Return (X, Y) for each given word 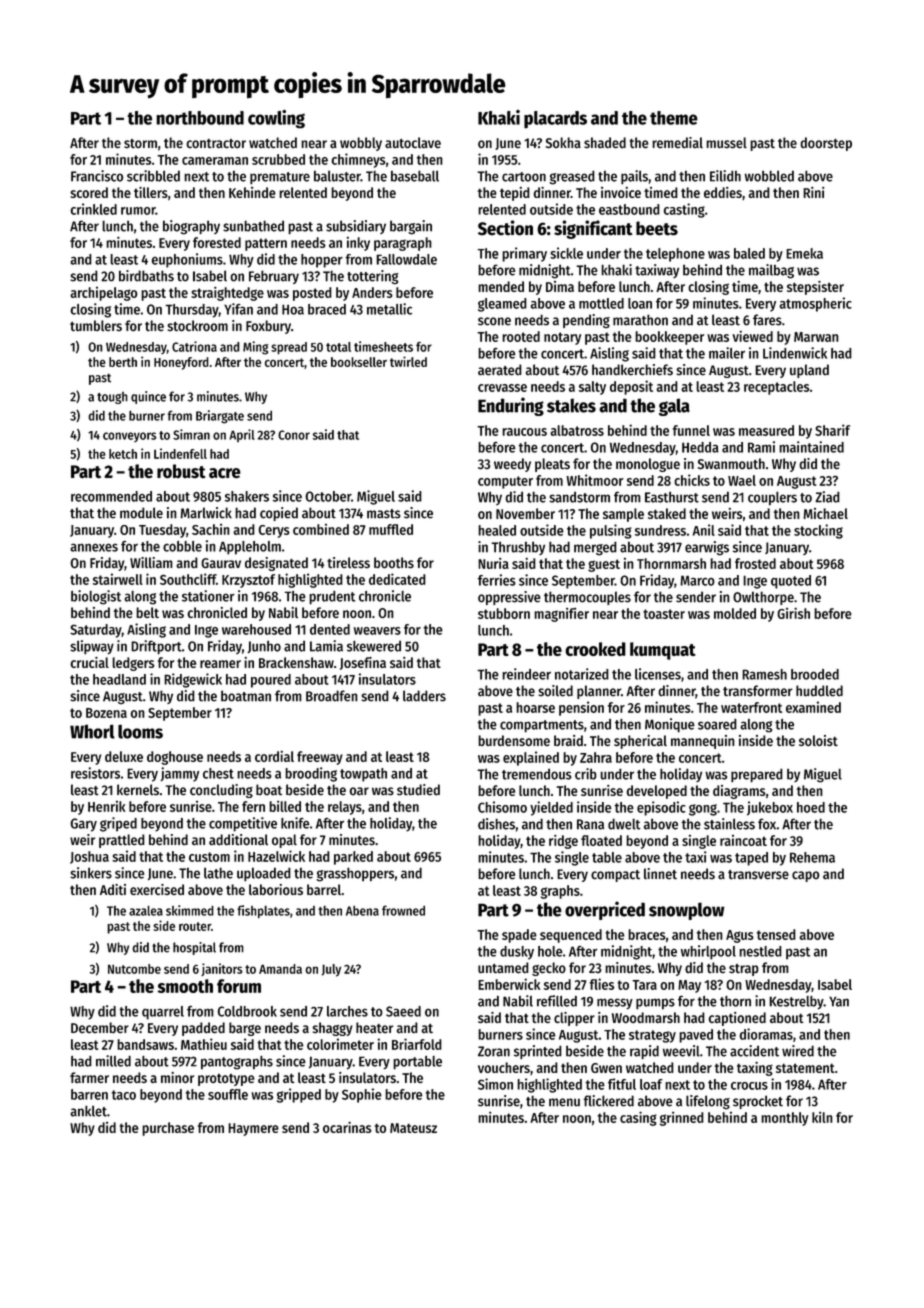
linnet (660, 874)
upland (809, 371)
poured (271, 681)
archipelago (103, 294)
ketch (123, 454)
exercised (157, 889)
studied (418, 790)
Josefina (363, 663)
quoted (791, 582)
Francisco (97, 176)
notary (562, 338)
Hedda (700, 447)
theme (674, 118)
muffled (391, 529)
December (100, 1028)
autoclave (413, 143)
